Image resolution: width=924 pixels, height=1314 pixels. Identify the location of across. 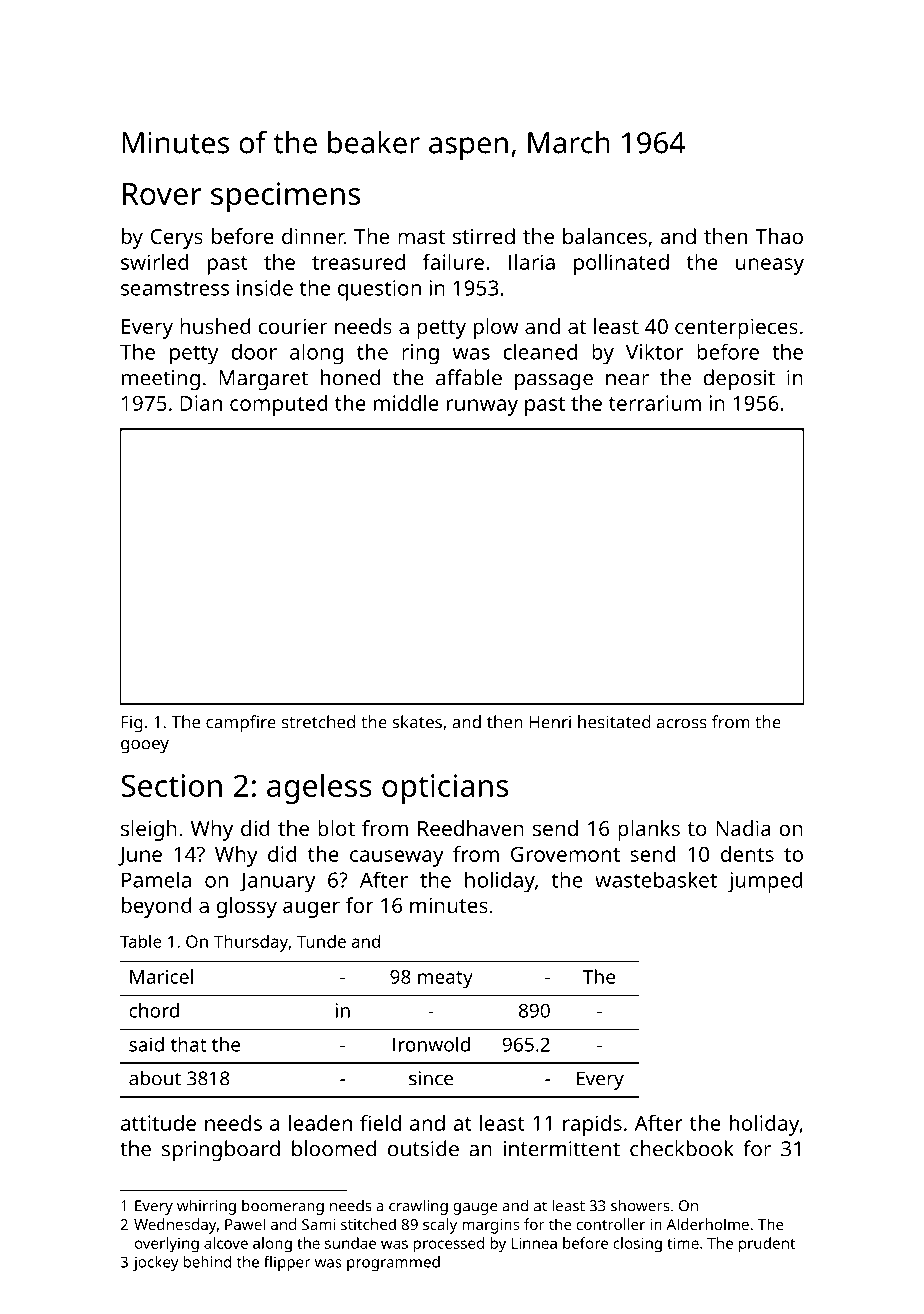
(682, 724).
